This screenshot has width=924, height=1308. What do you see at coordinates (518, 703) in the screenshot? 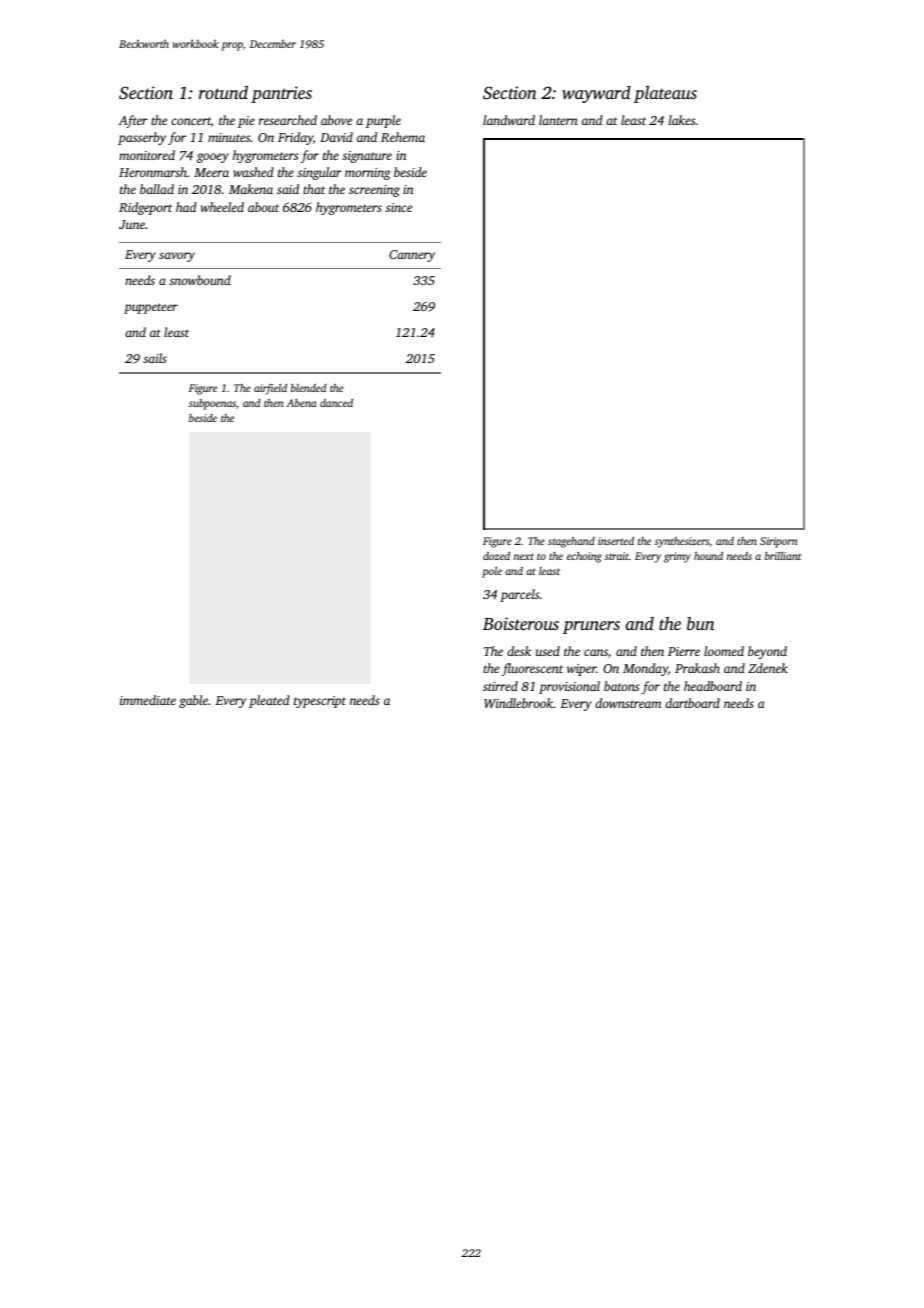
I see `Windlebrook` at bounding box center [518, 703].
